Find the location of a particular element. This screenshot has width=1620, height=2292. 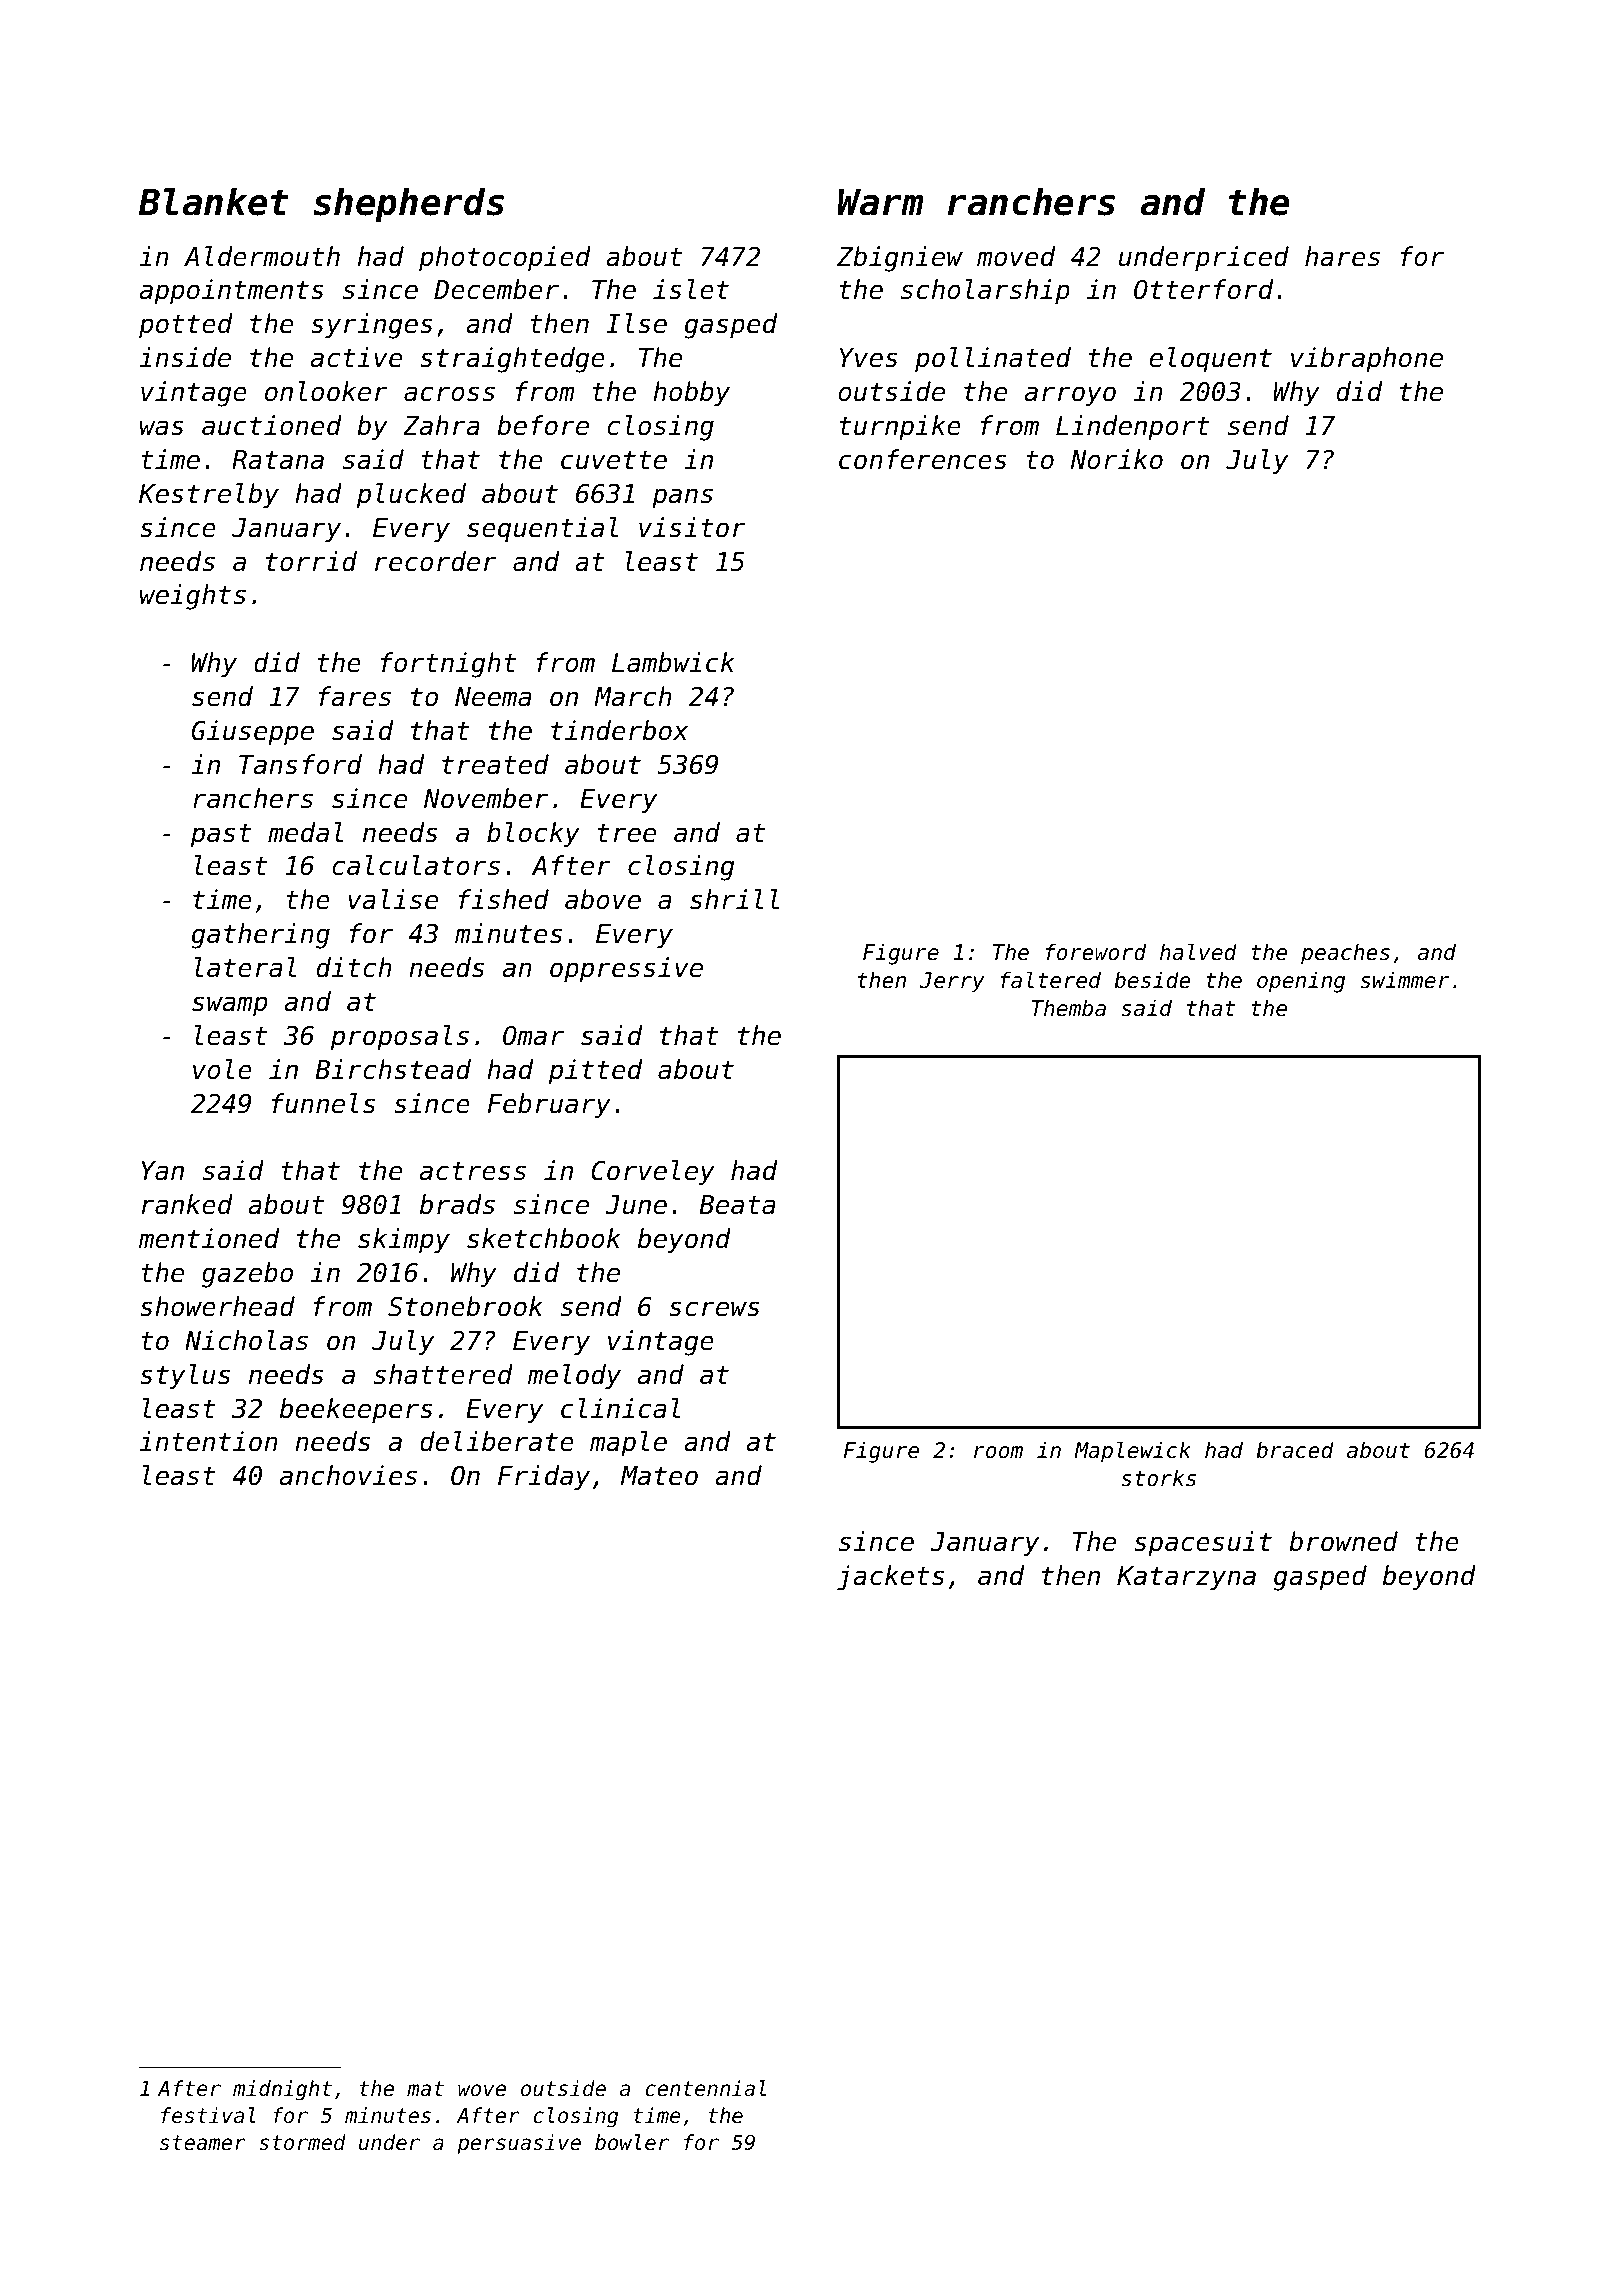

jackets is located at coordinates (890, 1578).
